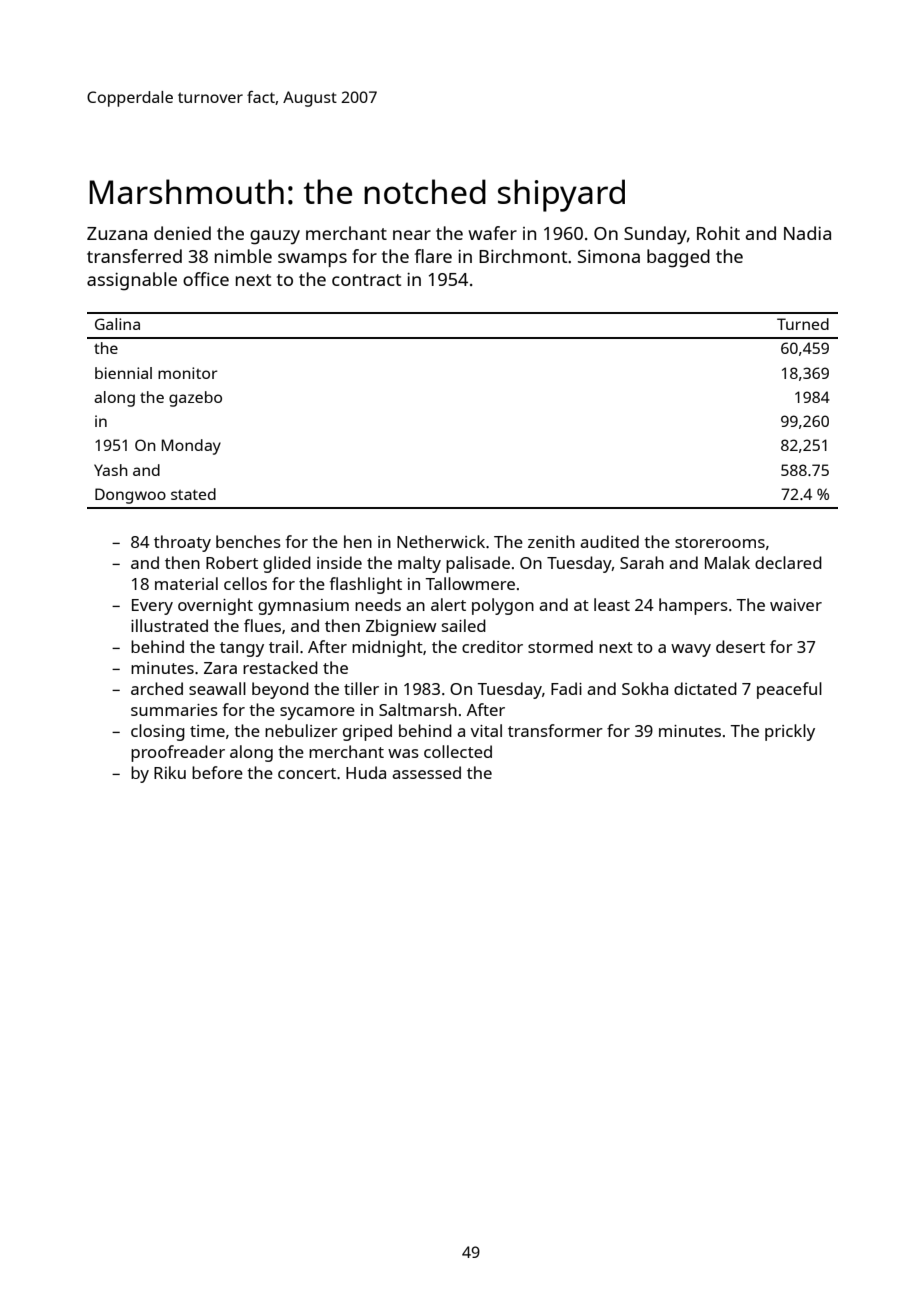 The image size is (924, 1311). What do you see at coordinates (188, 373) in the page?
I see `monitor` at bounding box center [188, 373].
